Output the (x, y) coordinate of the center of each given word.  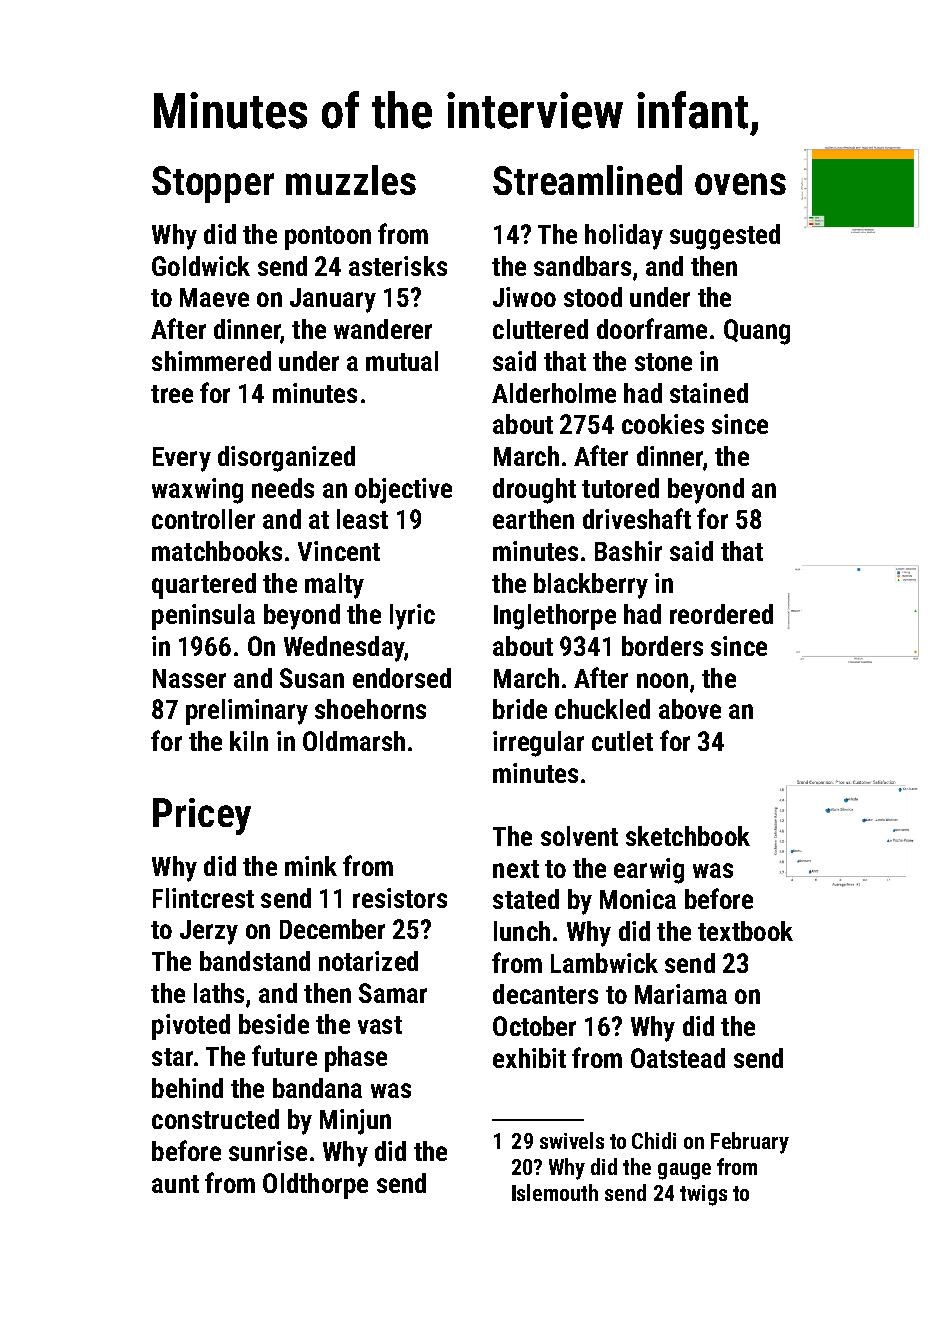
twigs (703, 1195)
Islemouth (555, 1192)
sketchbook (688, 836)
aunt (175, 1184)
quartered (204, 586)
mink (311, 866)
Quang (757, 332)
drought (534, 491)
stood (593, 297)
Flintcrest (203, 898)
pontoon (328, 238)
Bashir (628, 551)
